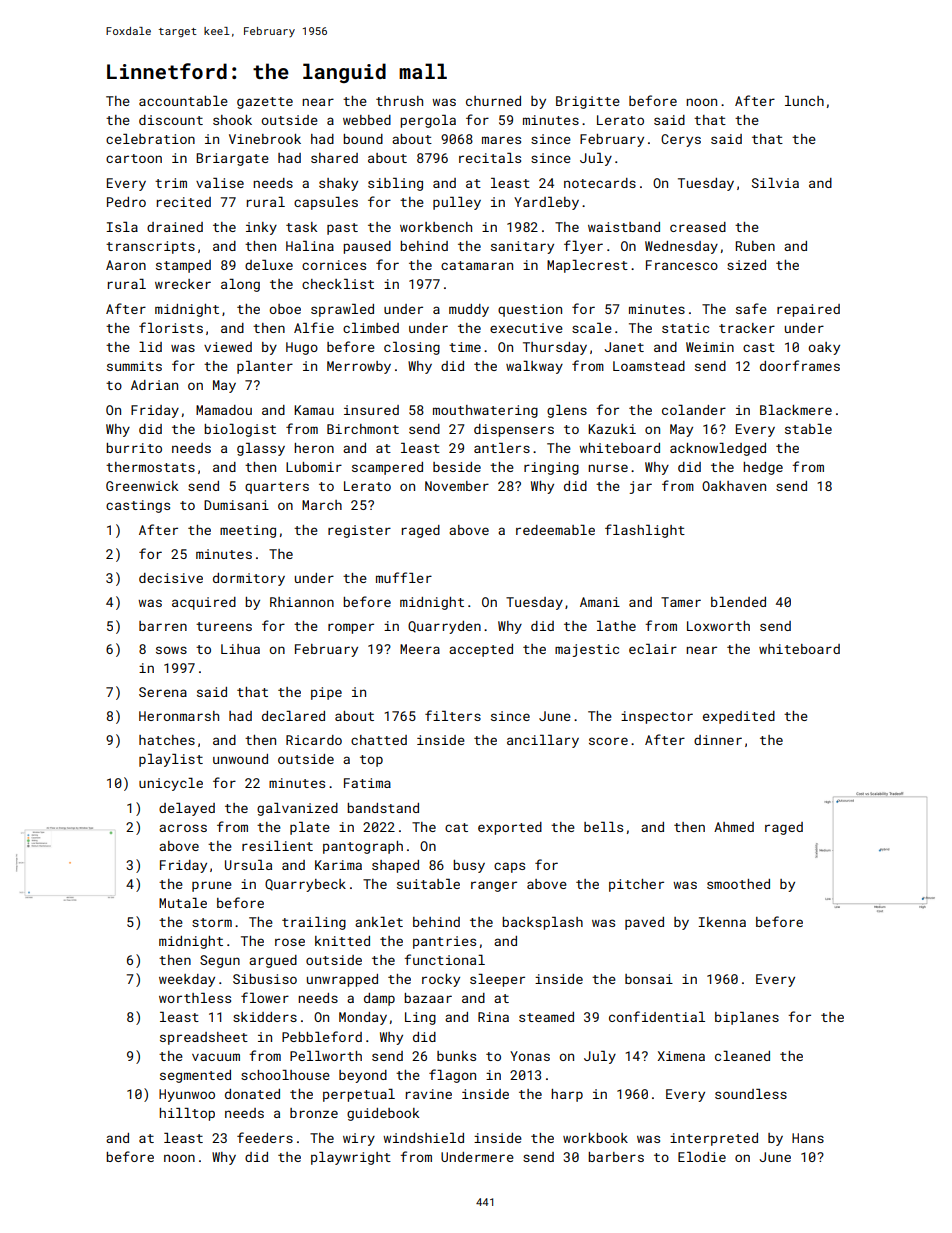 The height and width of the screenshot is (1233, 952). Describe the element at coordinates (734, 486) in the screenshot. I see `Oakhaven` at that location.
